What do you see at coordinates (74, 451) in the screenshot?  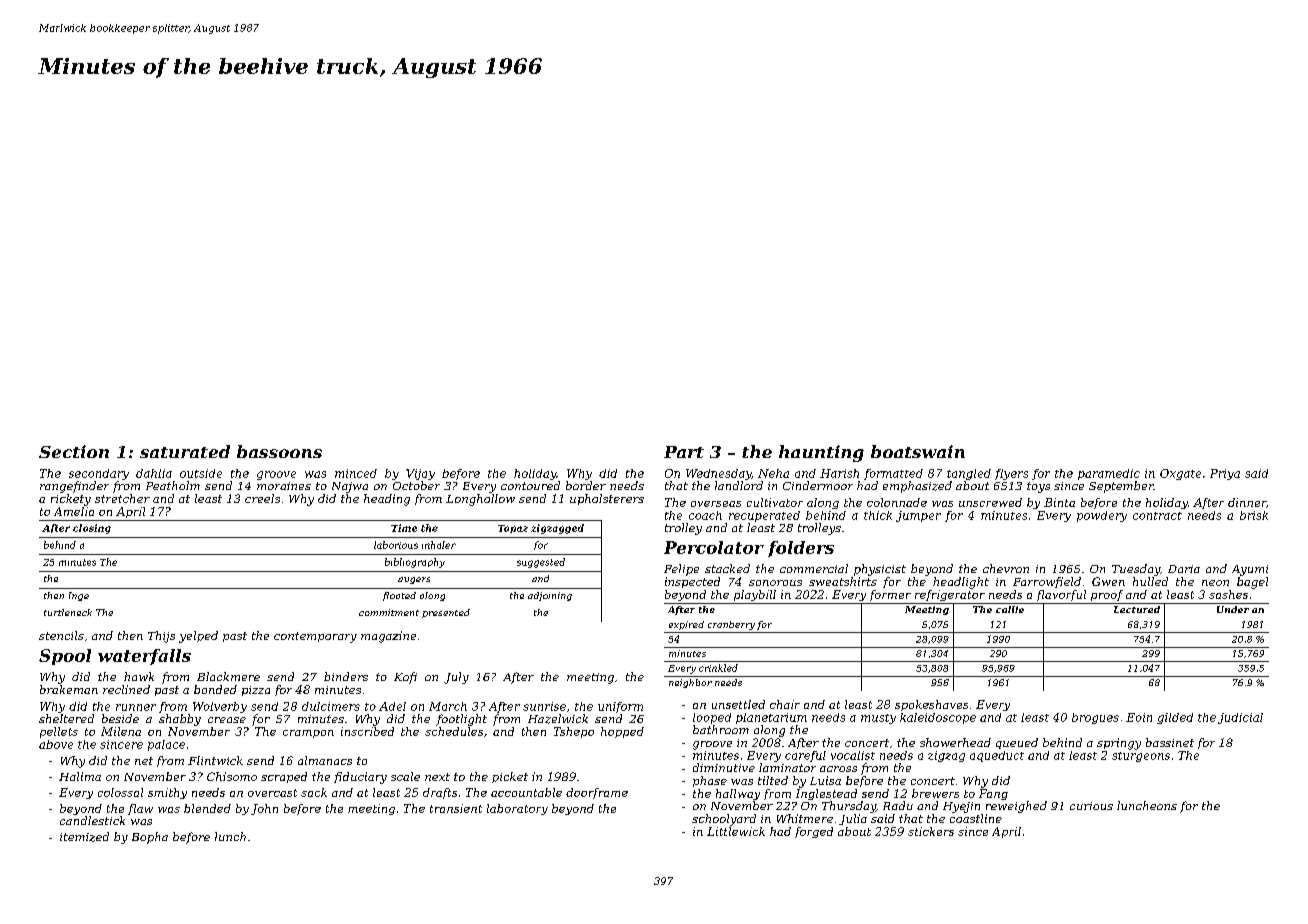 I see `Section` at bounding box center [74, 451].
